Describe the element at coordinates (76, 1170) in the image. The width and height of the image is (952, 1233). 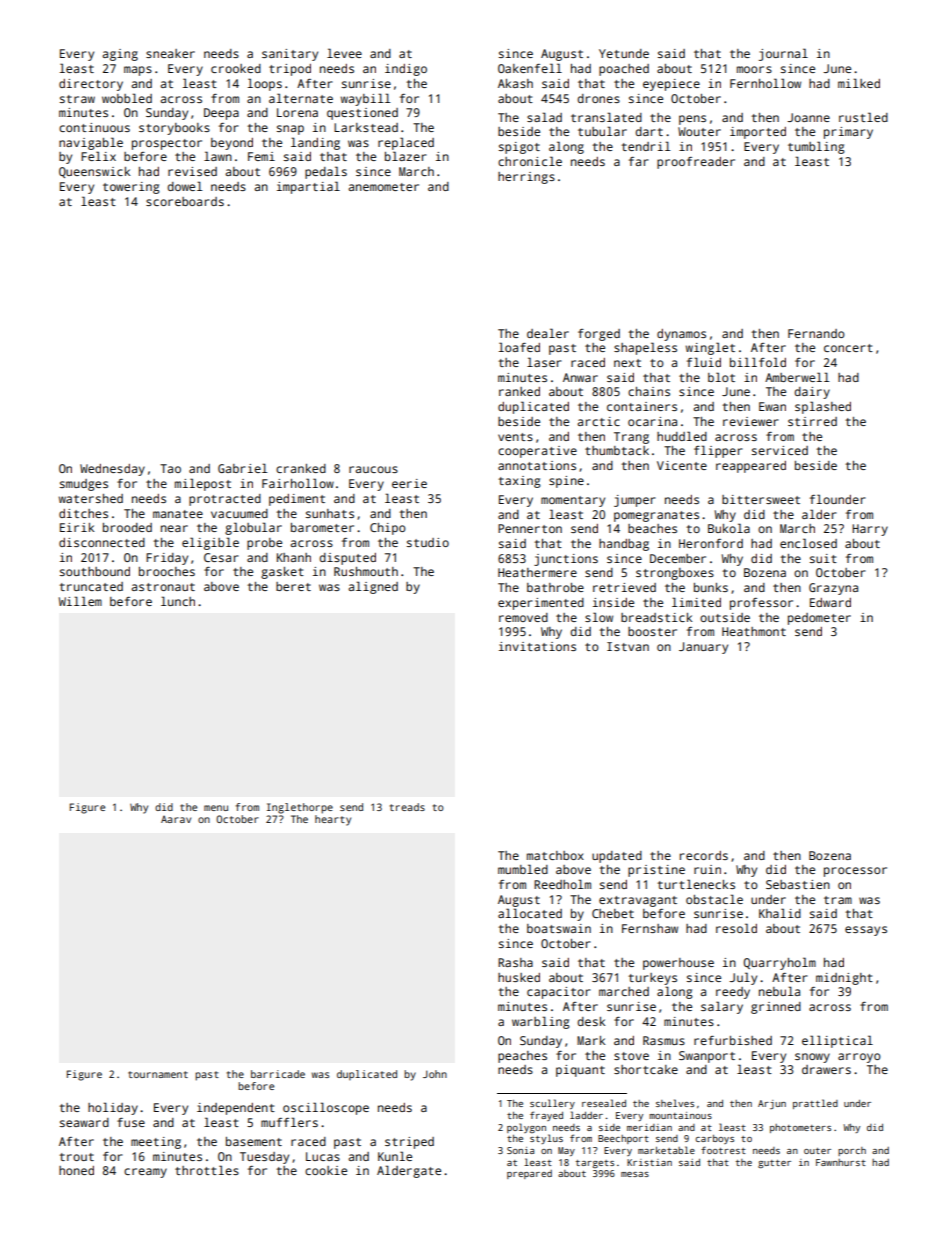
I see `honed` at that location.
